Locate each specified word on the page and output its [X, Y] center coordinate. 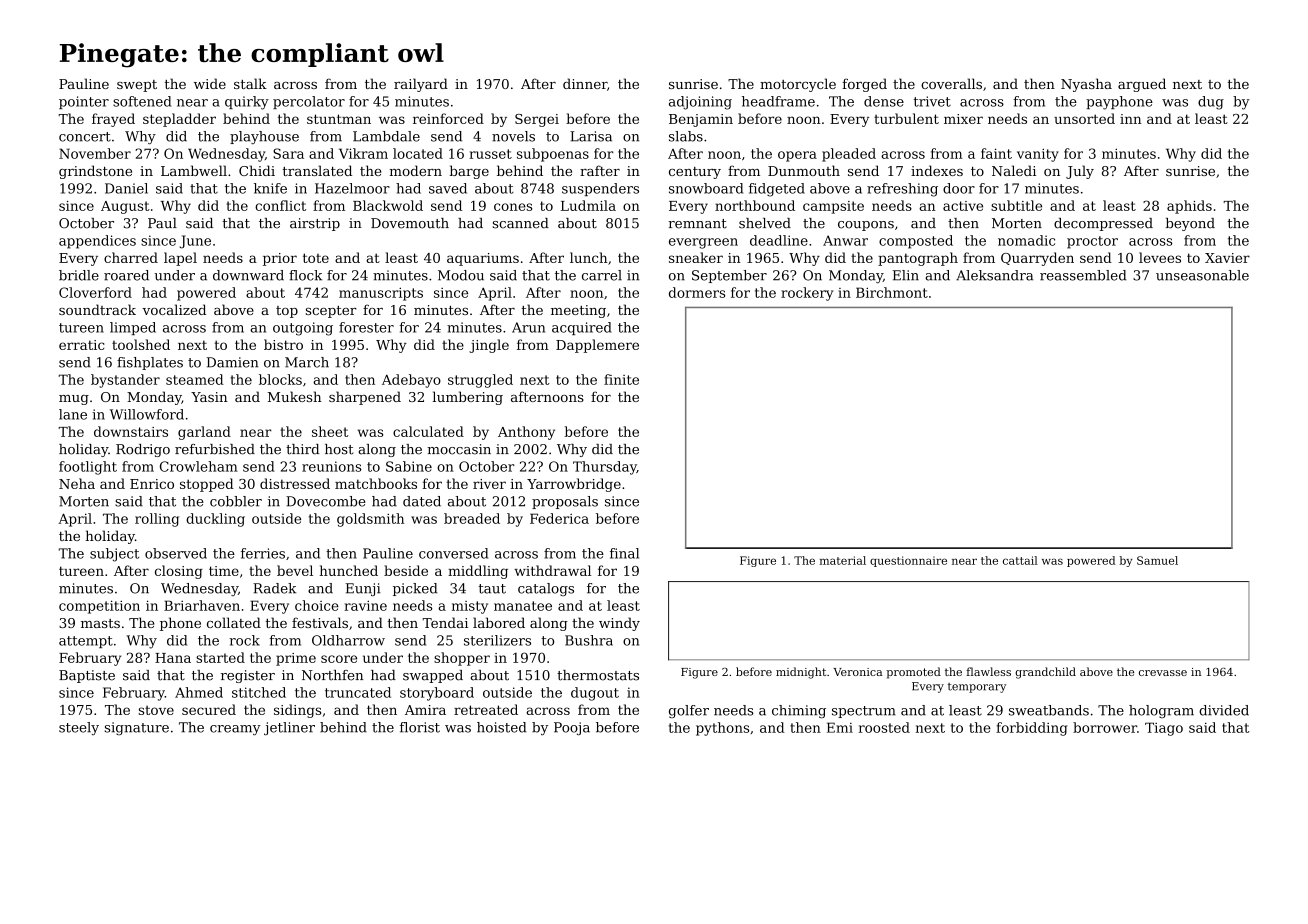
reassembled [1083, 275]
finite [621, 379]
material [843, 560]
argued [1142, 85]
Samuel [1157, 560]
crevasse [1163, 673]
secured [209, 709]
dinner [585, 83]
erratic [82, 345]
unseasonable [1202, 275]
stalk [250, 83]
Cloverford [95, 292]
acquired [582, 328]
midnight [801, 673]
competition [99, 607]
